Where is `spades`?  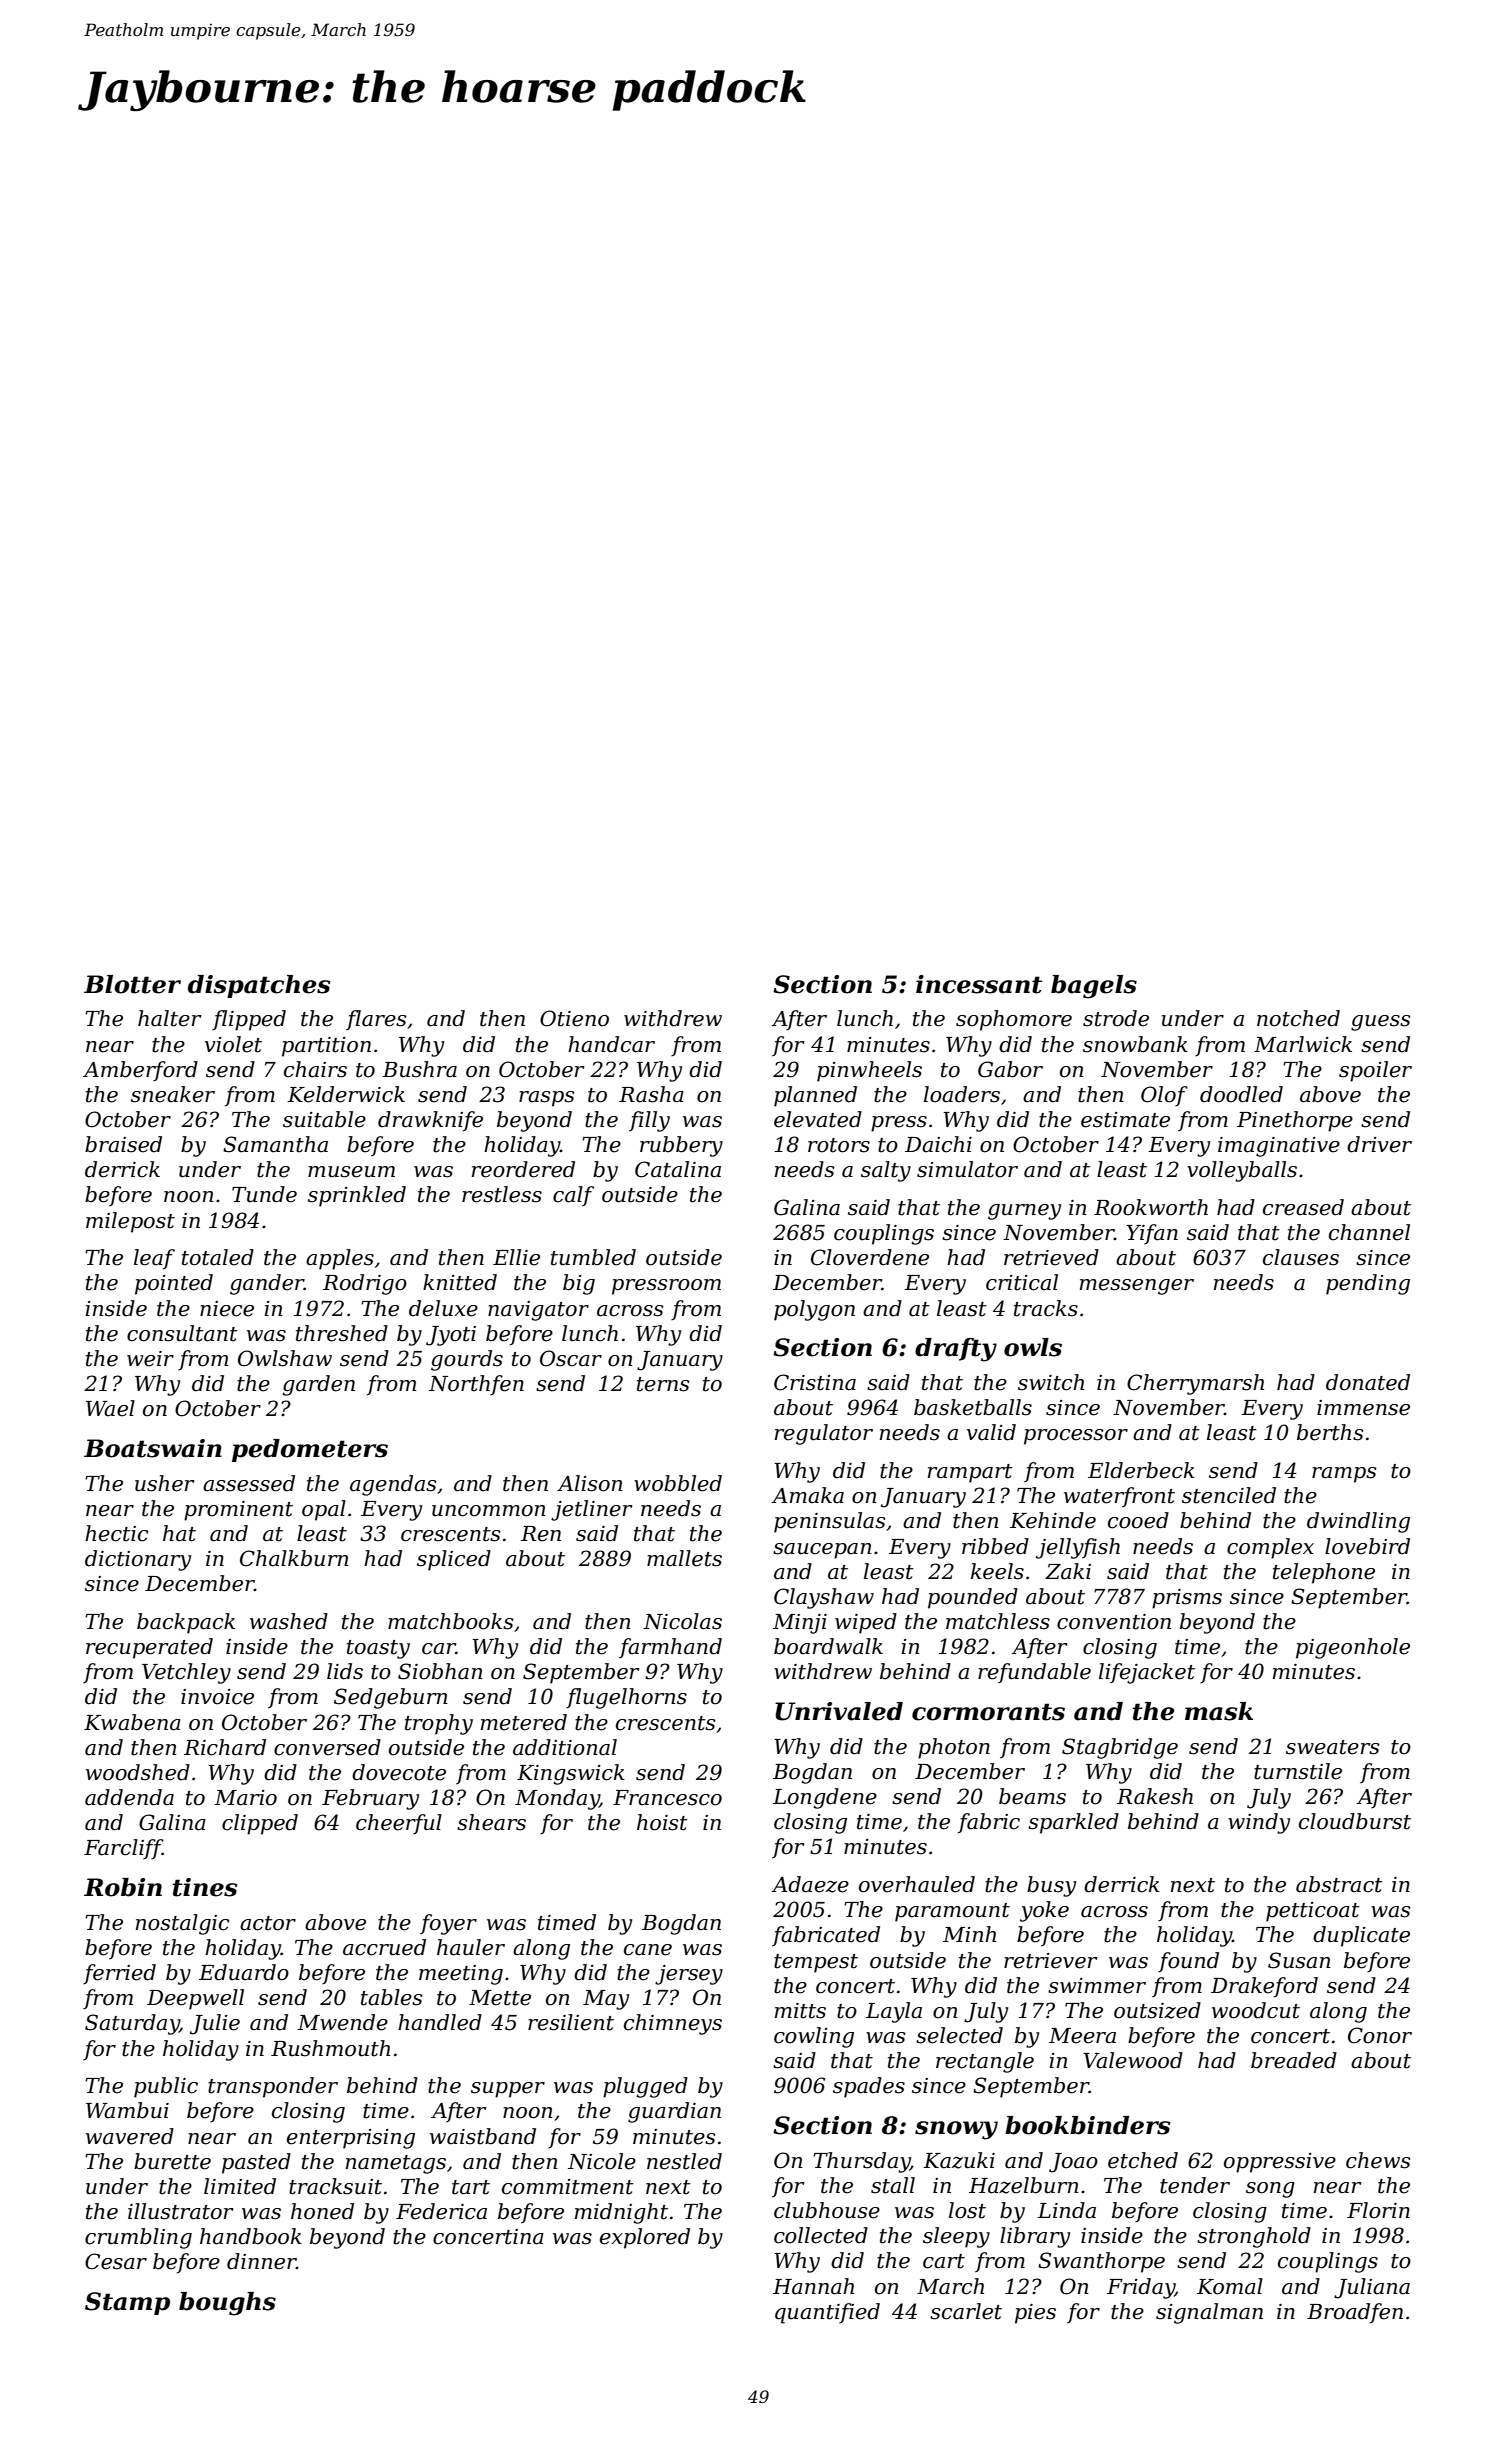
spades is located at coordinates (869, 2087).
